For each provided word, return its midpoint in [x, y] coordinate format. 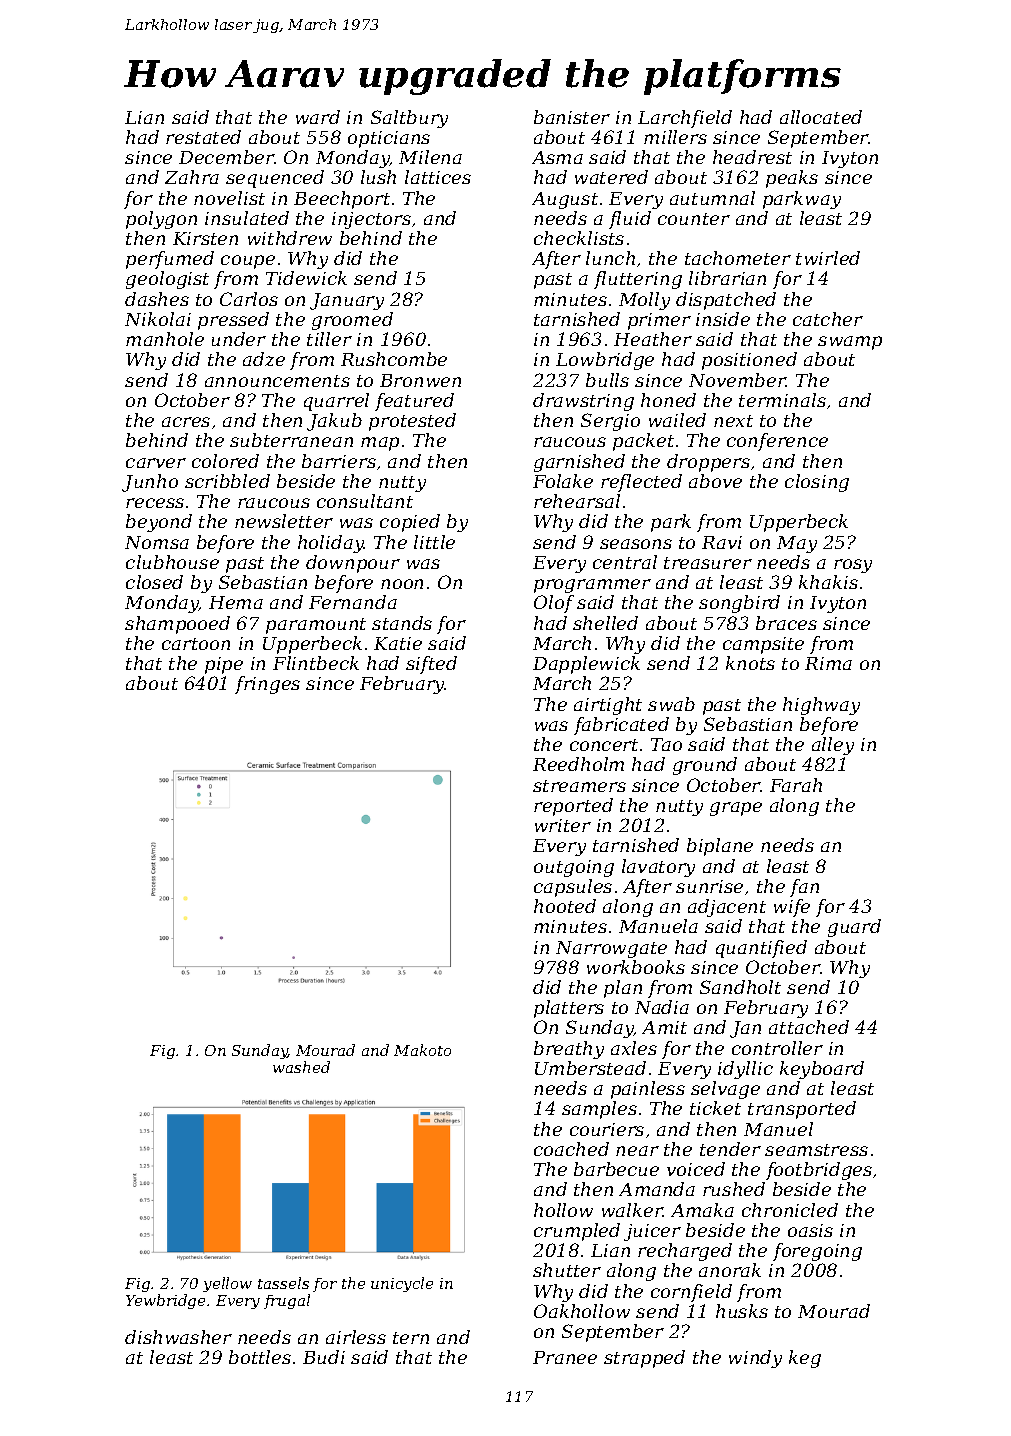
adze [264, 359]
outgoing [574, 868]
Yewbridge [165, 1301]
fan [804, 888]
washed [301, 1067]
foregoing [817, 1252]
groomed [352, 321]
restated [203, 137]
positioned [749, 361]
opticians [389, 139]
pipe [224, 665]
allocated [821, 117]
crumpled [577, 1232]
